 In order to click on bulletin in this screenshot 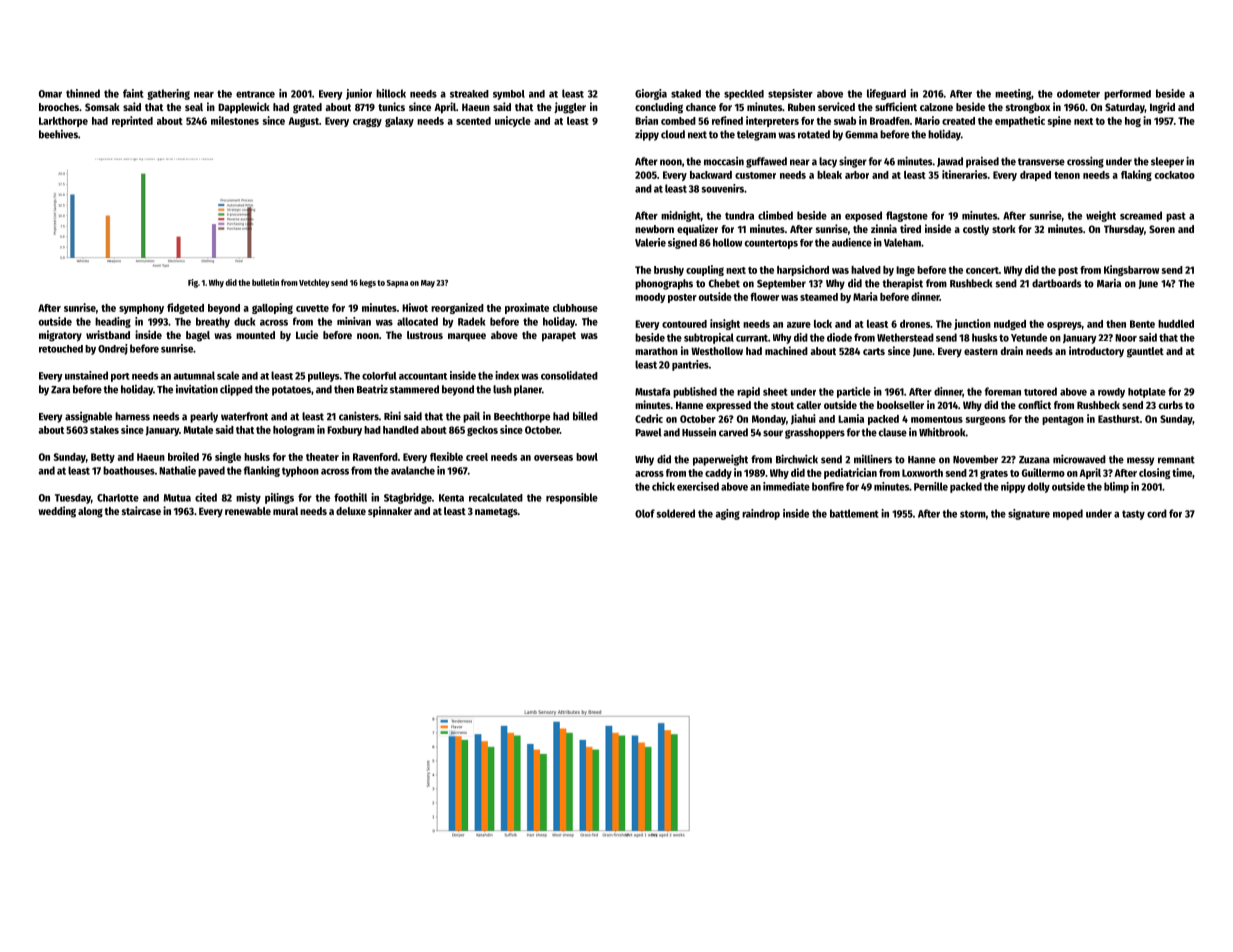, I will do `click(265, 282)`.
